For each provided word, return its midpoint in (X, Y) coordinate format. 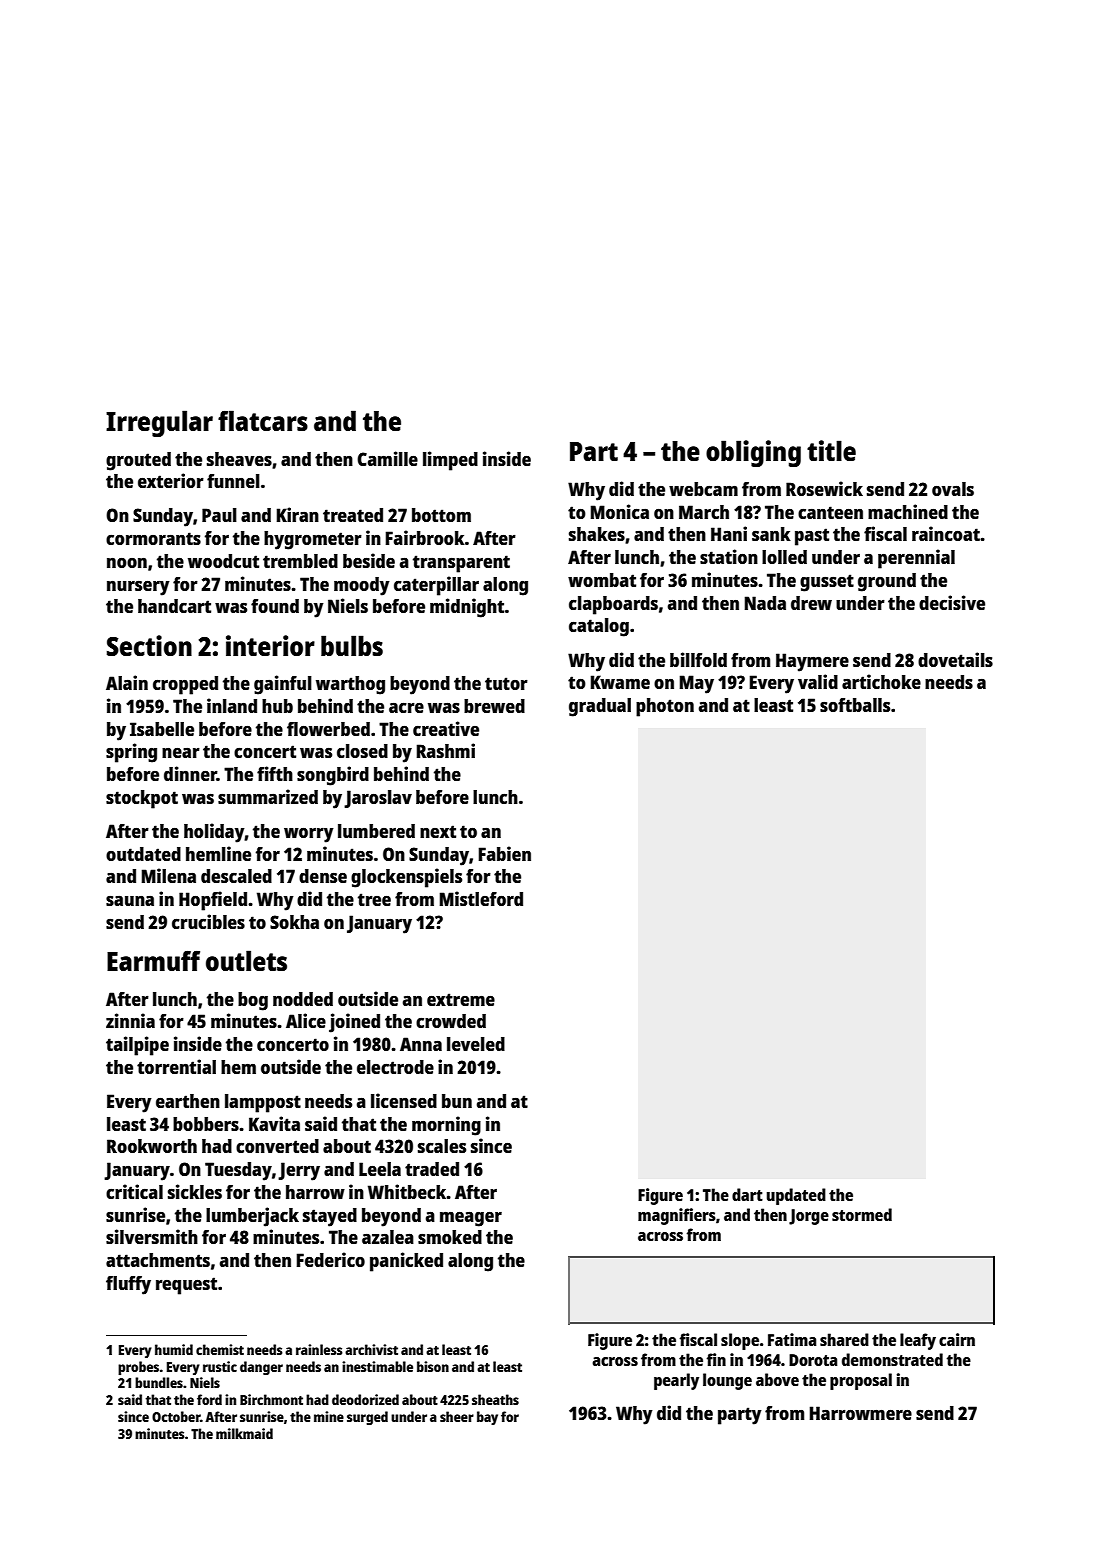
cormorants (153, 538)
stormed (862, 1214)
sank (771, 534)
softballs (855, 705)
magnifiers (677, 1216)
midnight (467, 608)
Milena (169, 875)
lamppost (263, 1103)
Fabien (505, 853)
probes (138, 1368)
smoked (450, 1237)
